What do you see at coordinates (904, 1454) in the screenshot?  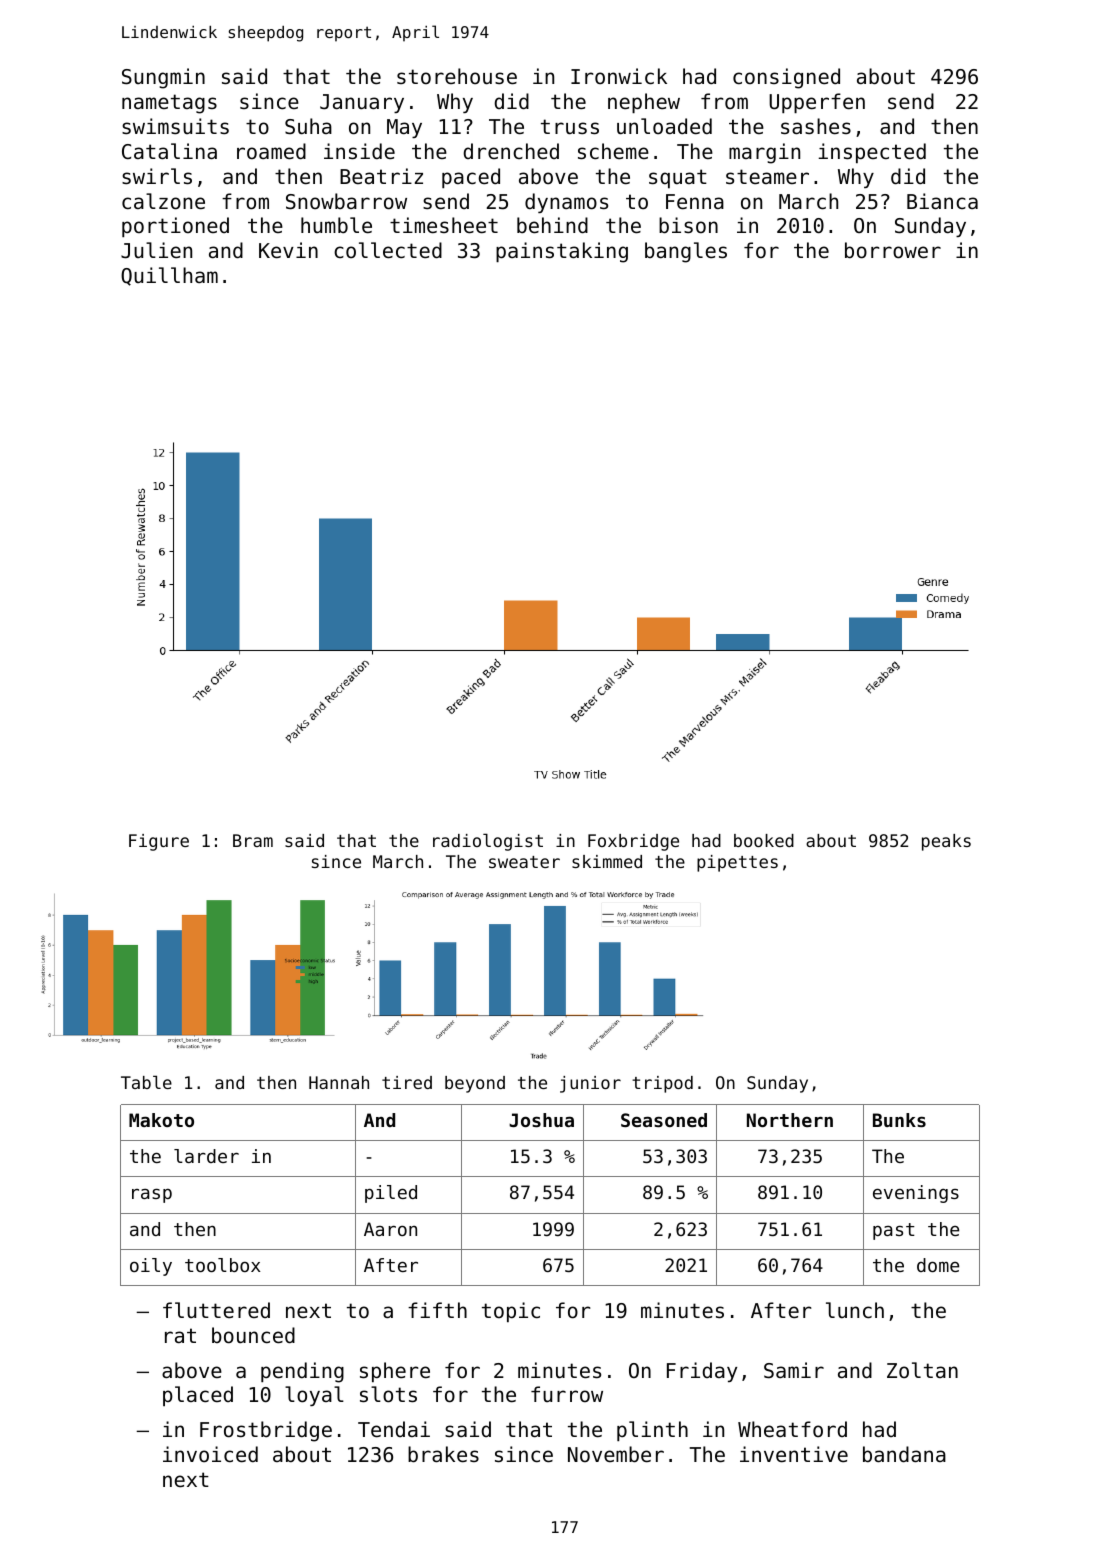 I see `bandana` at bounding box center [904, 1454].
